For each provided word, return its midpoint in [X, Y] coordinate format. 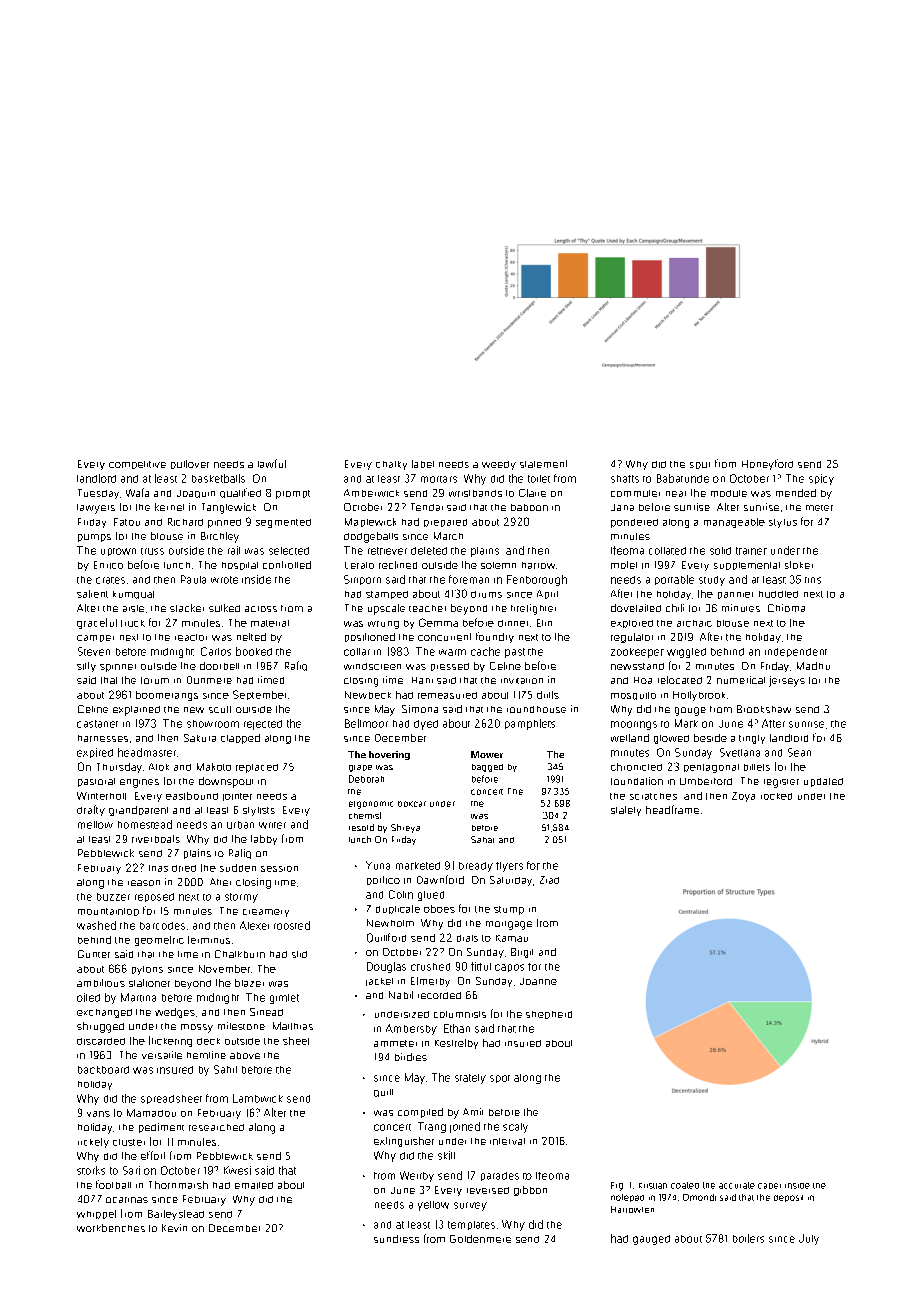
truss [152, 551]
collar [357, 652]
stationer [149, 983]
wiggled [686, 653]
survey [470, 1206]
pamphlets [530, 724]
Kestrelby [456, 1044]
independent [796, 652]
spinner [118, 668]
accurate [737, 1185]
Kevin [174, 1228]
